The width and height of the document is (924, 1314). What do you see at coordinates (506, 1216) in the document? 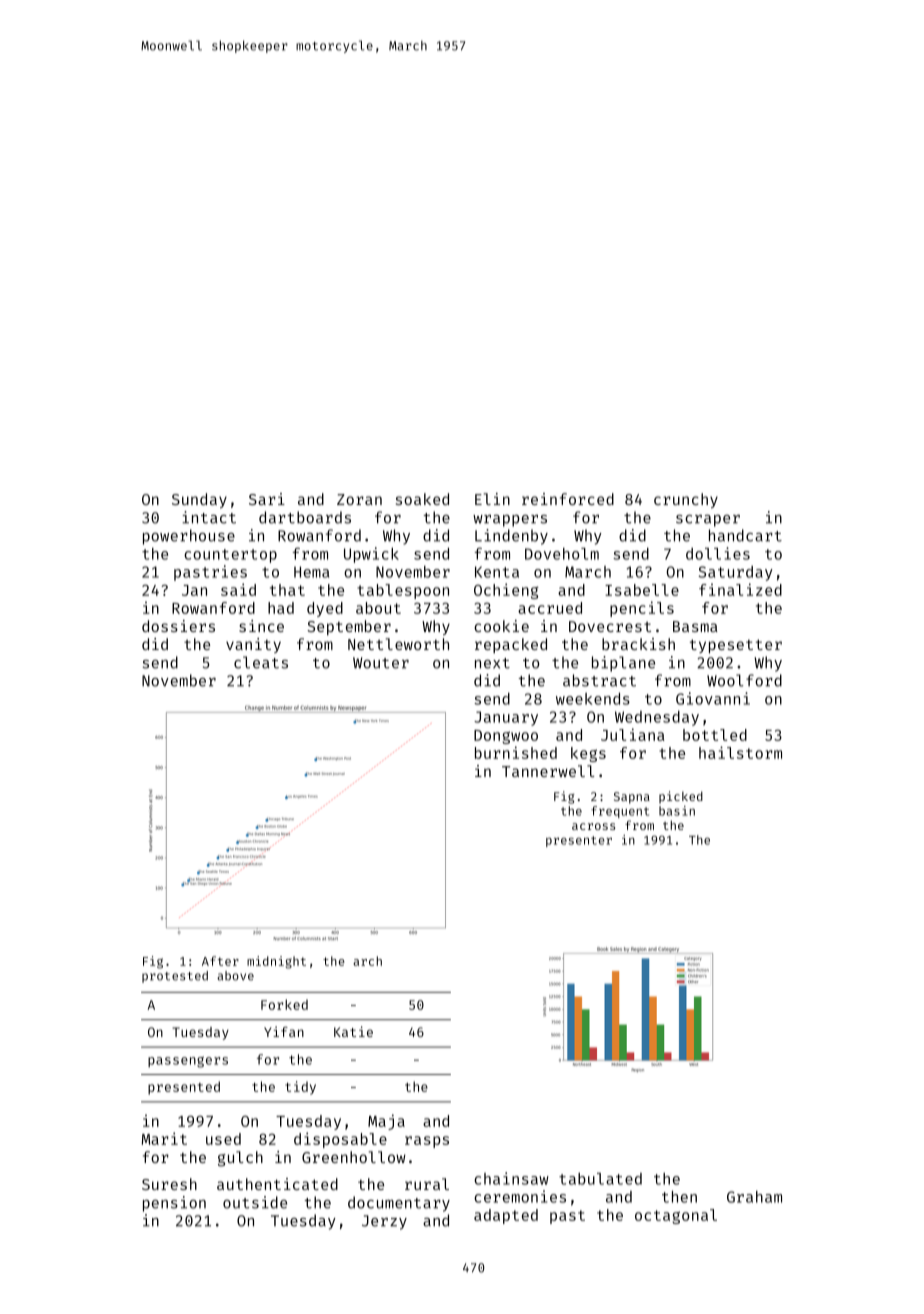
I see `adapted` at bounding box center [506, 1216].
